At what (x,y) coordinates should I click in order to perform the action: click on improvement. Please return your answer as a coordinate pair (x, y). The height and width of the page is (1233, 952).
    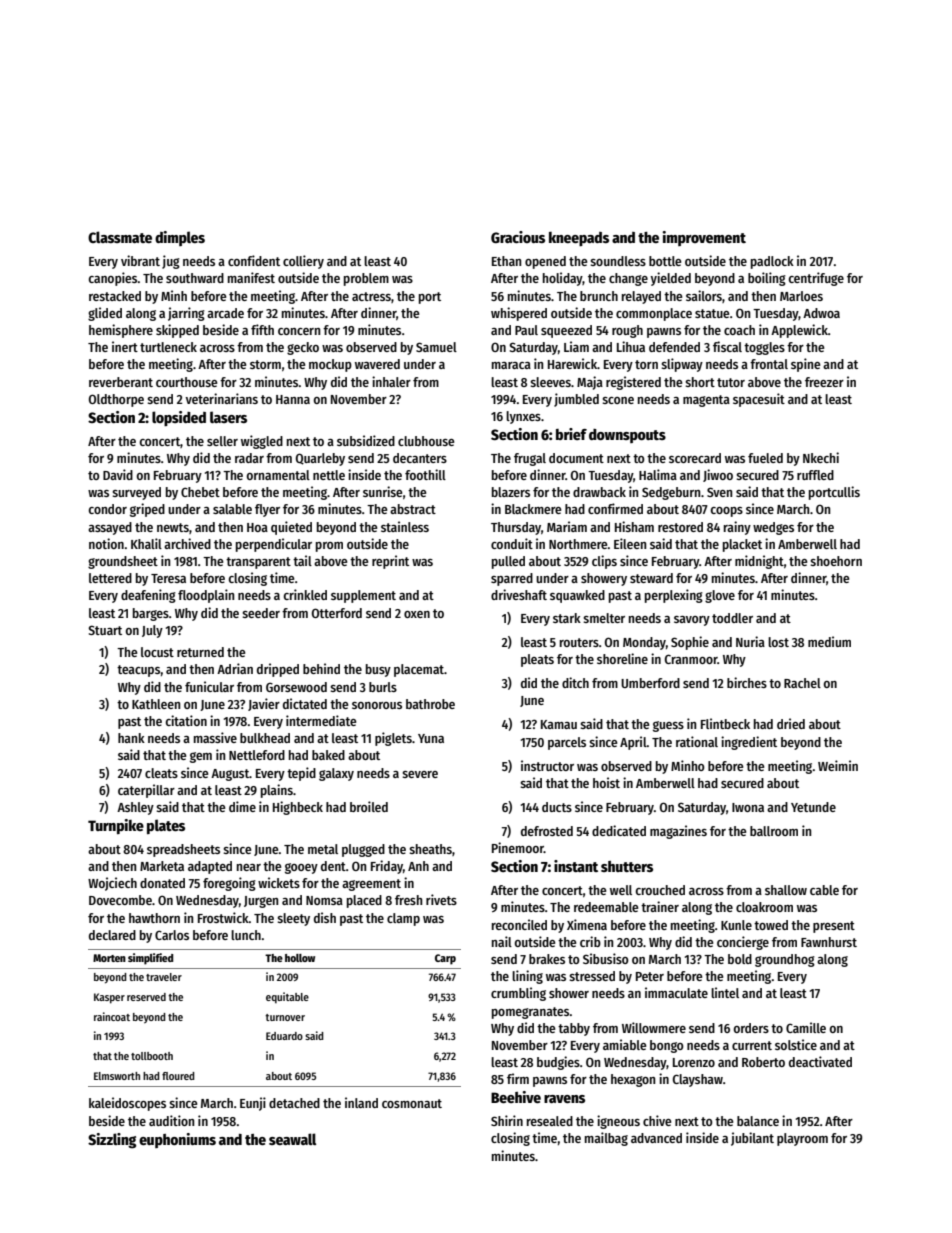
    Looking at the image, I should click on (704, 238).
